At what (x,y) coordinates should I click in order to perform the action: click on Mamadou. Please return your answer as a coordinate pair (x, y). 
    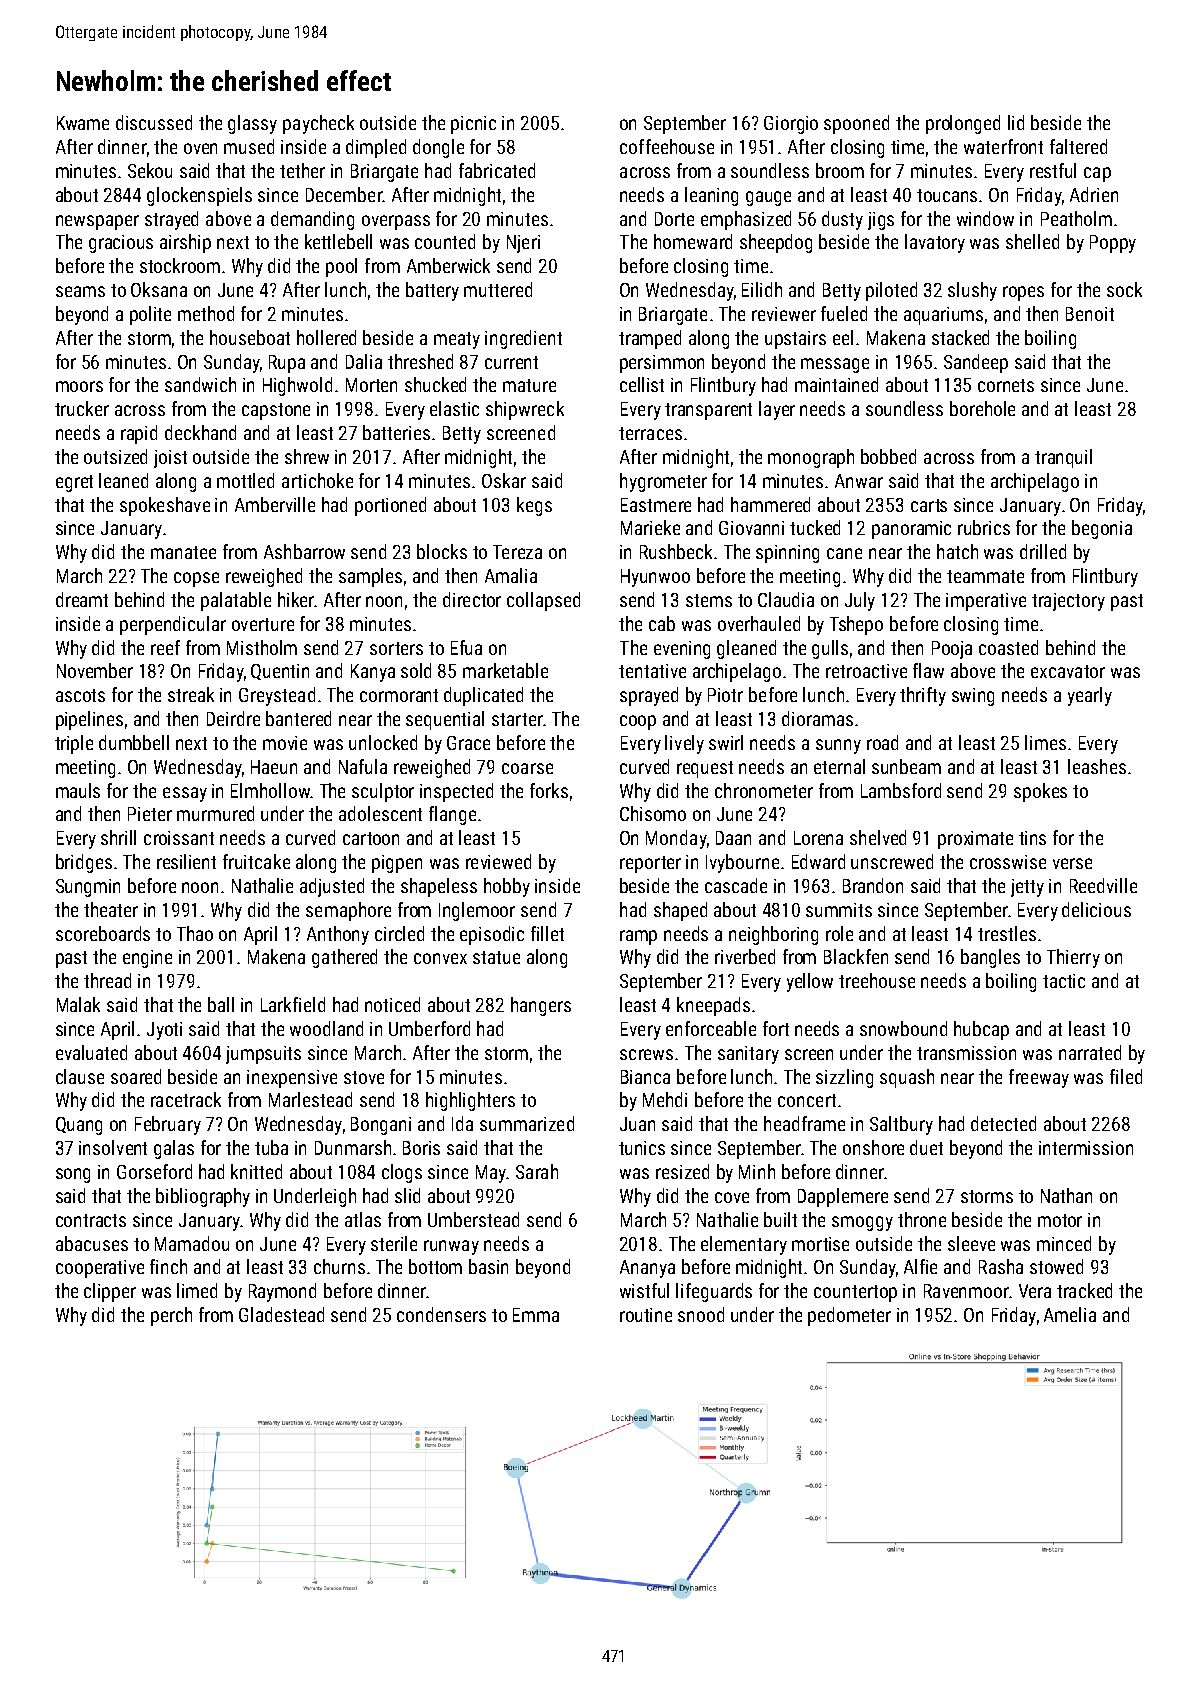
    Looking at the image, I should click on (192, 1243).
